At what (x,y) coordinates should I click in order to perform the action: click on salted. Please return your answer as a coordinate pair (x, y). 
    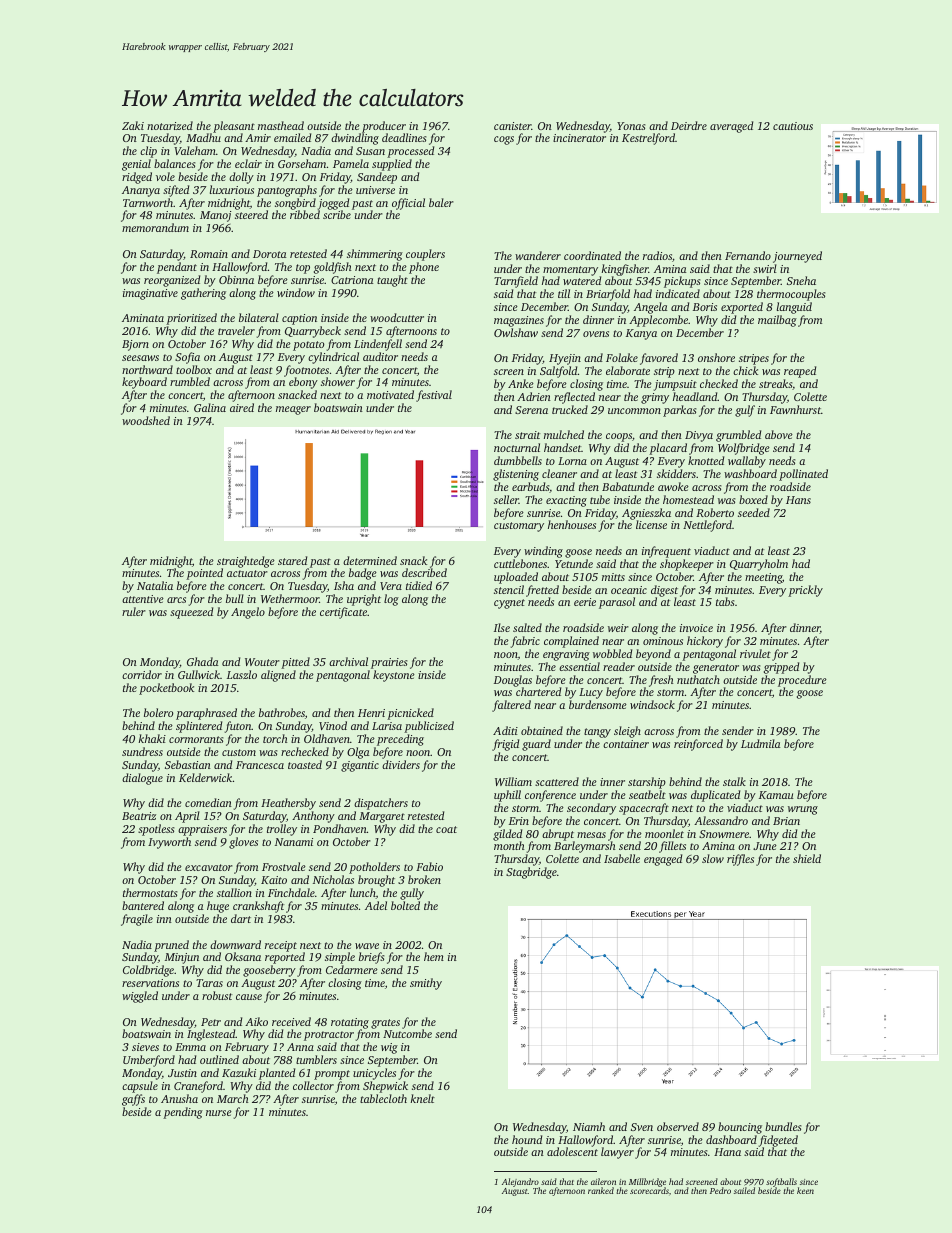
    Looking at the image, I should click on (527, 627).
